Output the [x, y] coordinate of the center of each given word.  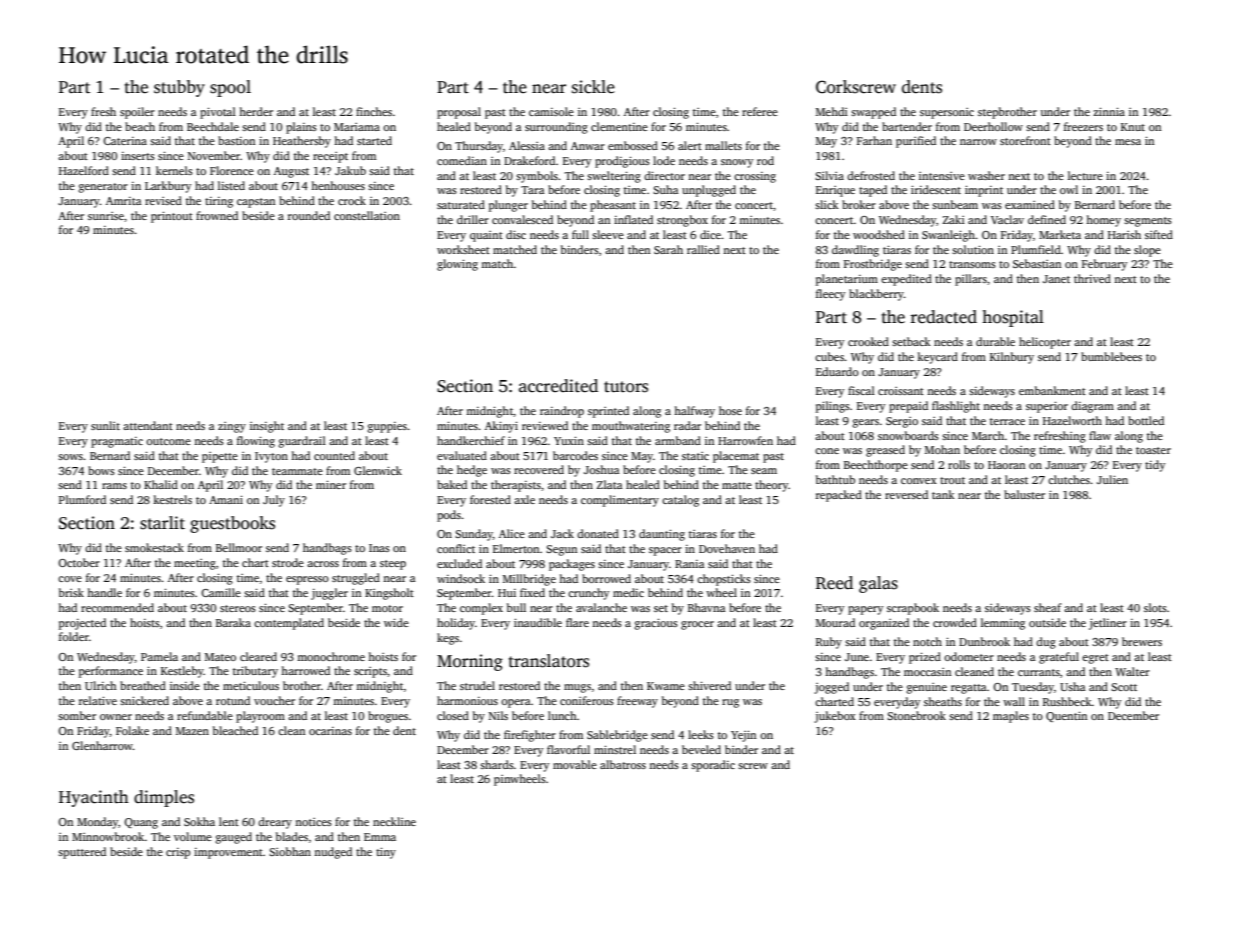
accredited [558, 386]
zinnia [1109, 111]
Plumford [82, 499]
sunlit [105, 425]
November [214, 155]
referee [760, 111]
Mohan [942, 449]
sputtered [82, 853]
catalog [680, 501]
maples [1011, 717]
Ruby [829, 643]
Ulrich [101, 685]
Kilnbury [1012, 358]
